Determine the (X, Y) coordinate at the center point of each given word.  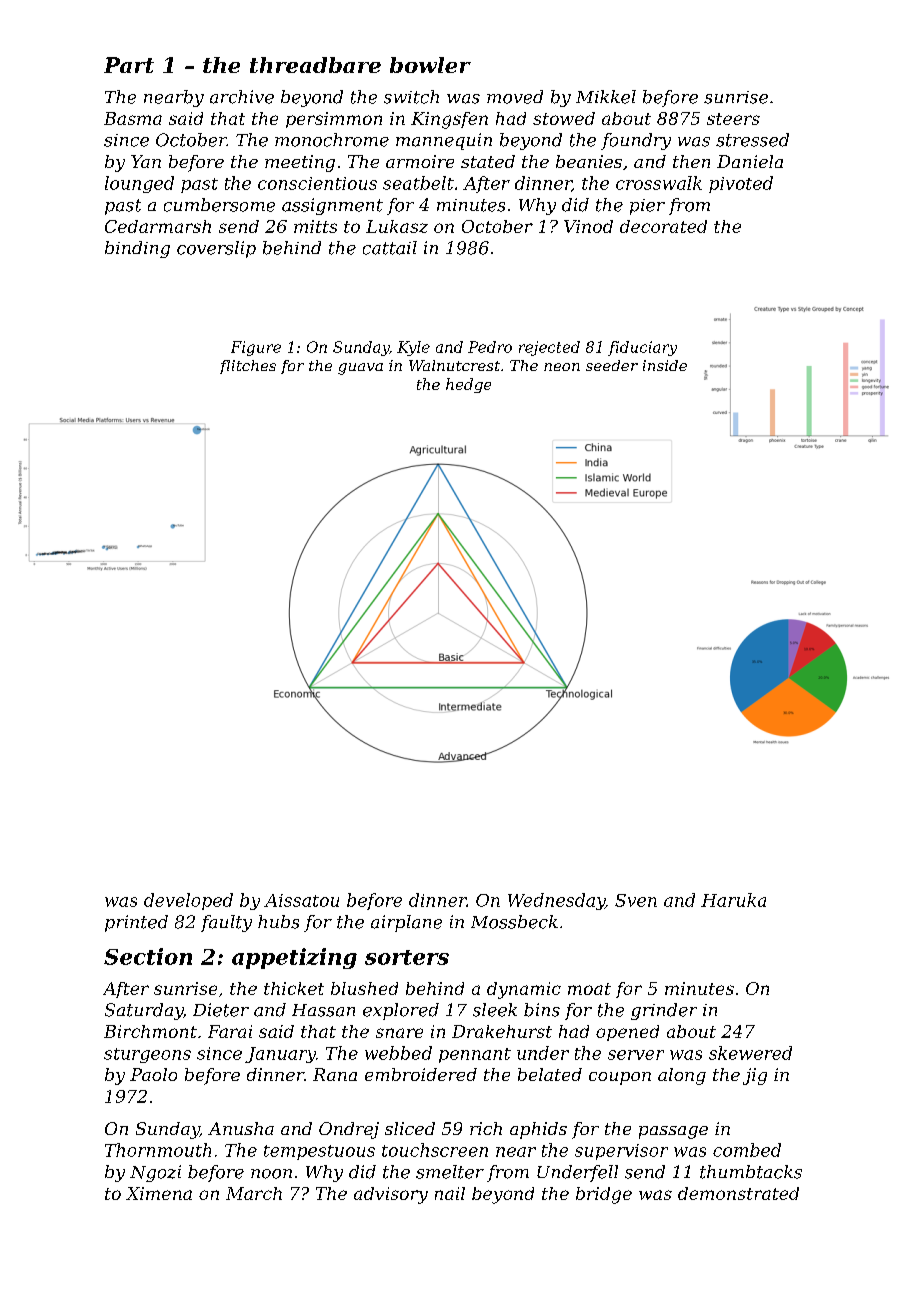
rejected (549, 348)
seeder (612, 365)
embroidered (421, 1074)
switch (411, 97)
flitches (248, 367)
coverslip (216, 249)
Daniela (750, 161)
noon (271, 1174)
